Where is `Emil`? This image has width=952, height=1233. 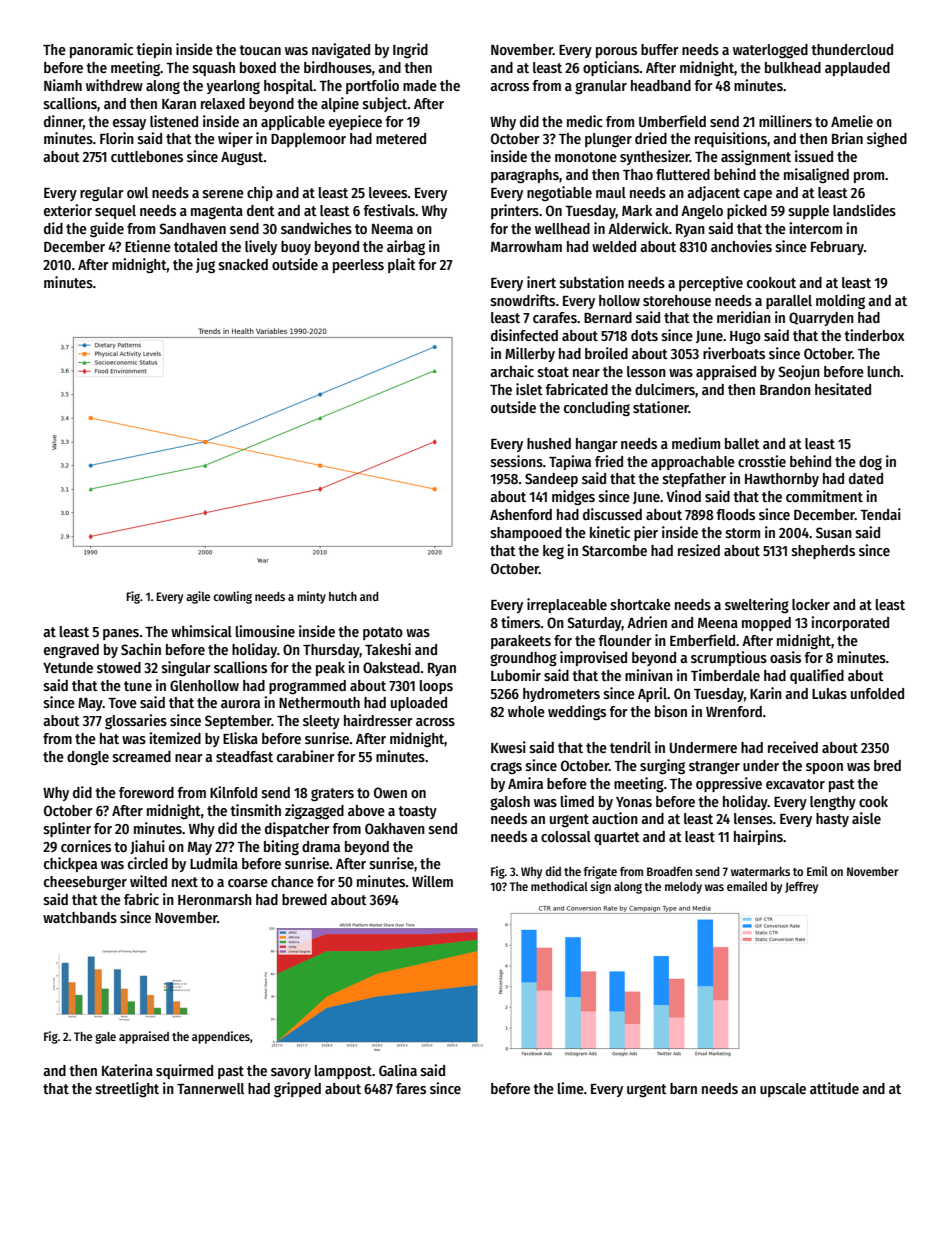
Emil is located at coordinates (817, 871).
